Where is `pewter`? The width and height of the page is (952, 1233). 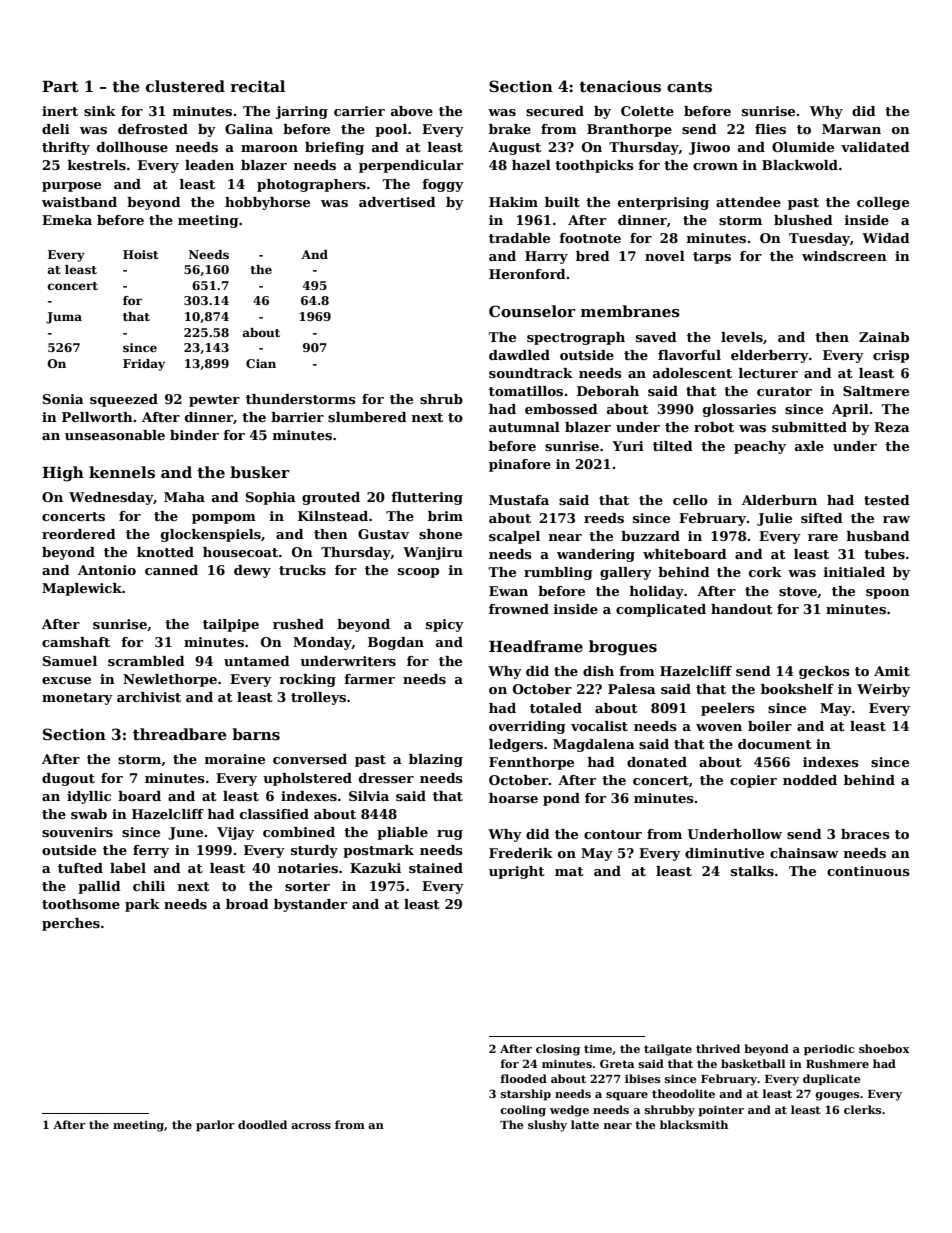
pewter is located at coordinates (214, 401).
